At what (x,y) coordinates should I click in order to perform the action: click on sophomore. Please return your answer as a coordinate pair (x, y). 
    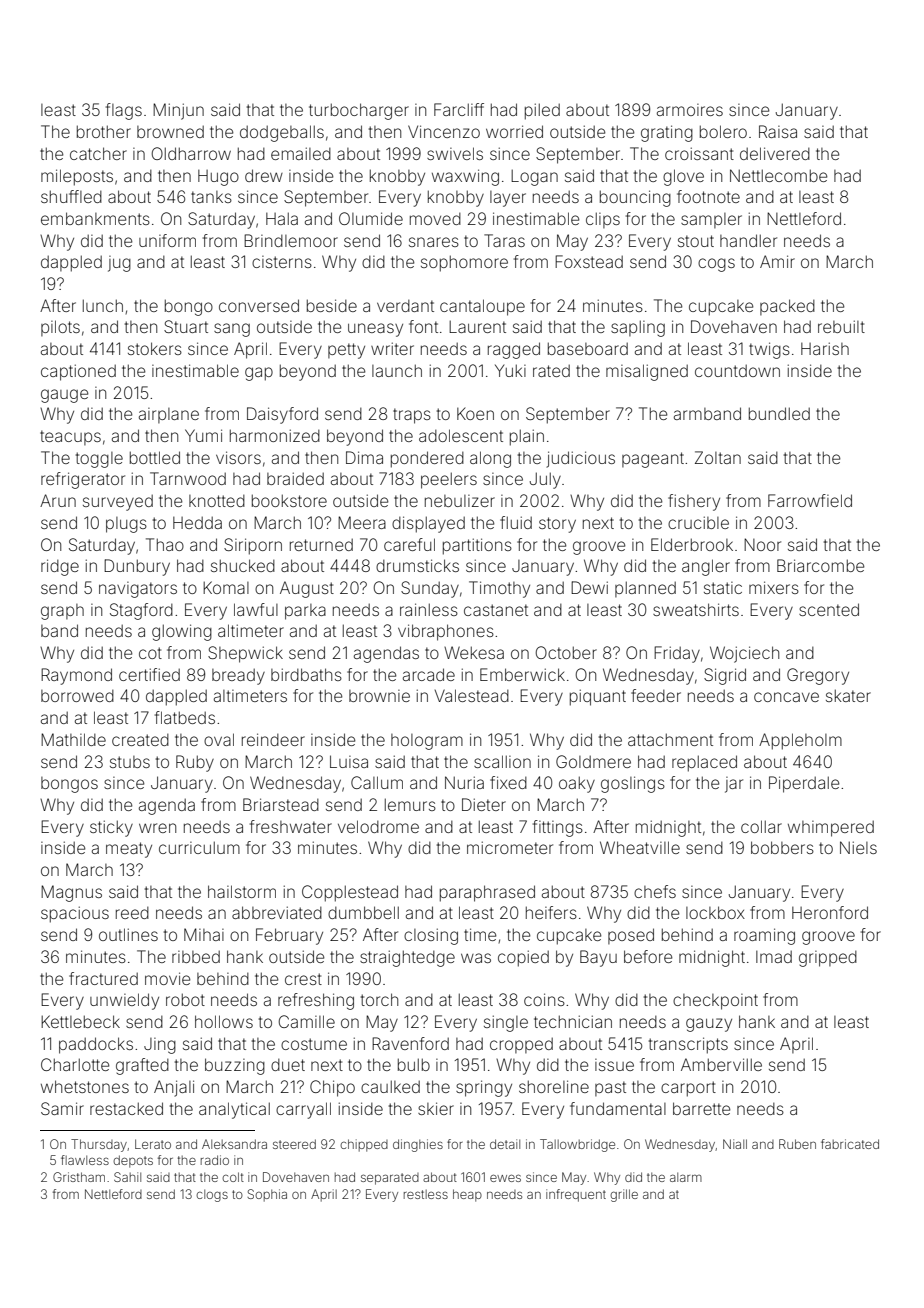
    Looking at the image, I should click on (464, 263).
